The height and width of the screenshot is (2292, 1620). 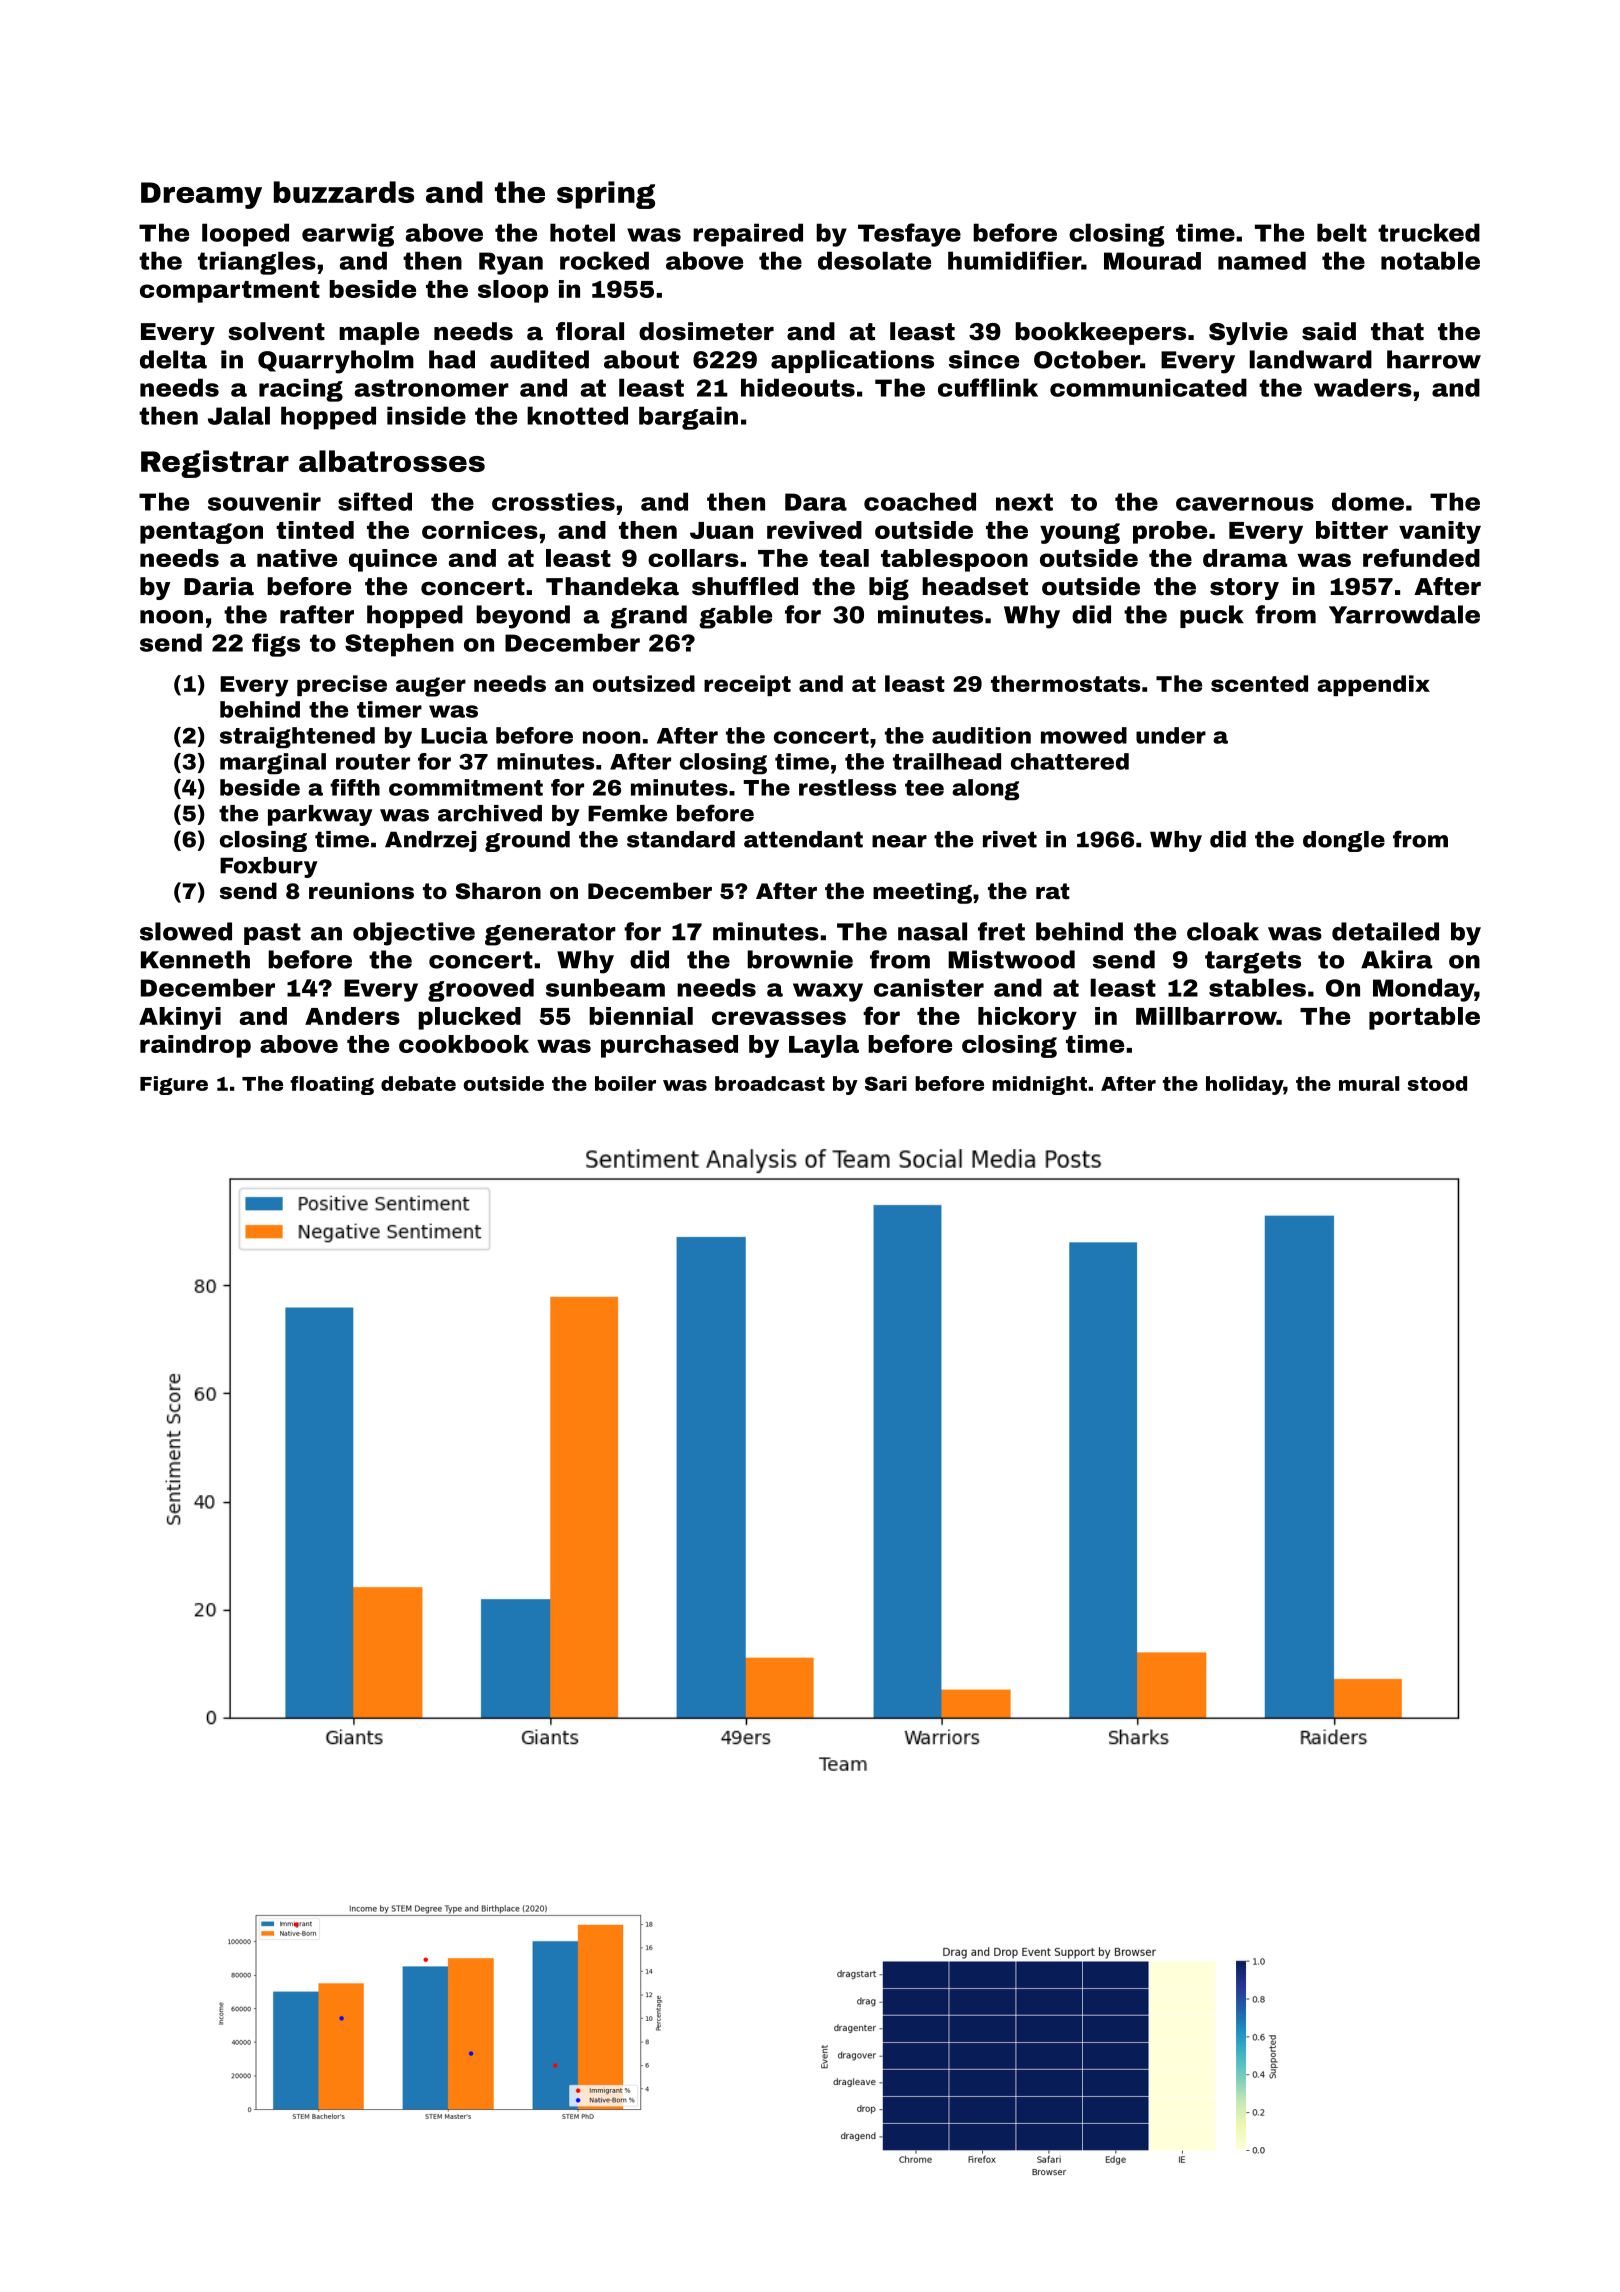 What do you see at coordinates (606, 195) in the screenshot?
I see `spring` at bounding box center [606, 195].
